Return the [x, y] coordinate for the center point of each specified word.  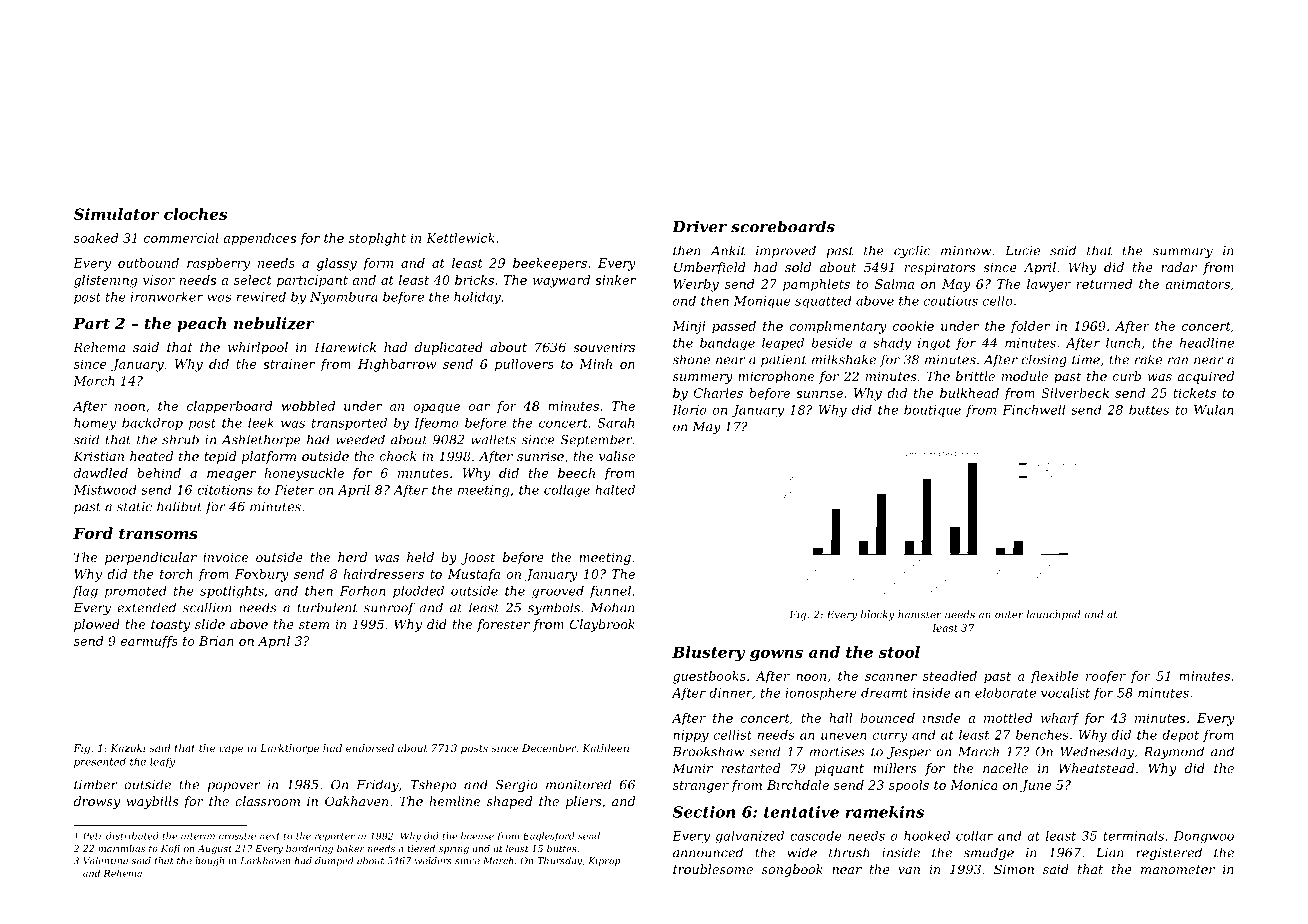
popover [233, 787]
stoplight [377, 239]
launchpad [1054, 615]
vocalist [1065, 693]
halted [615, 490]
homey [95, 424]
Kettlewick [460, 238]
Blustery [708, 653]
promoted [136, 592]
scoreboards [783, 226]
